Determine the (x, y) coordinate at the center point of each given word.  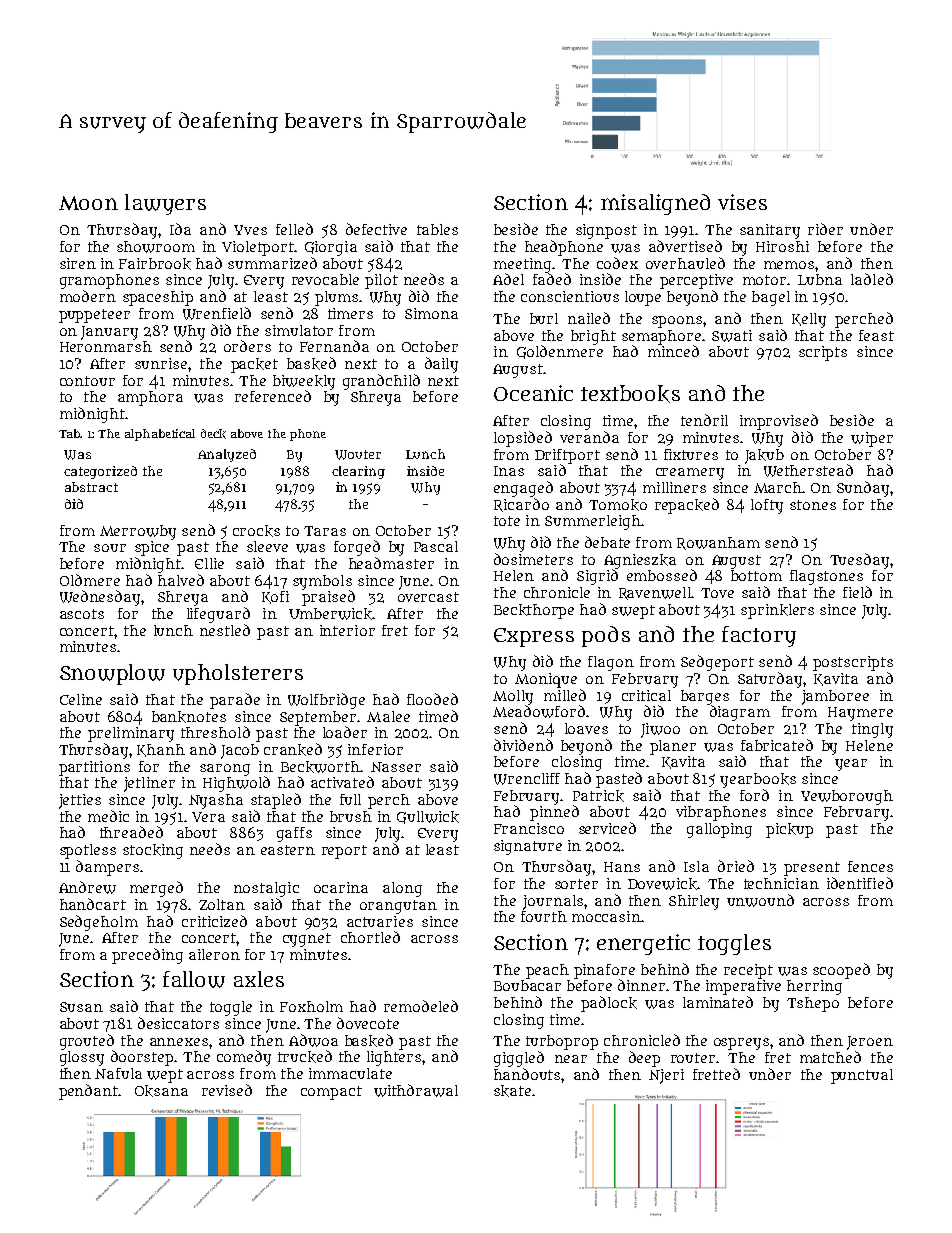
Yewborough (847, 797)
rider (825, 229)
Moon (88, 203)
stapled (276, 801)
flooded (432, 699)
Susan (81, 1007)
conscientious (570, 296)
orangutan (398, 907)
